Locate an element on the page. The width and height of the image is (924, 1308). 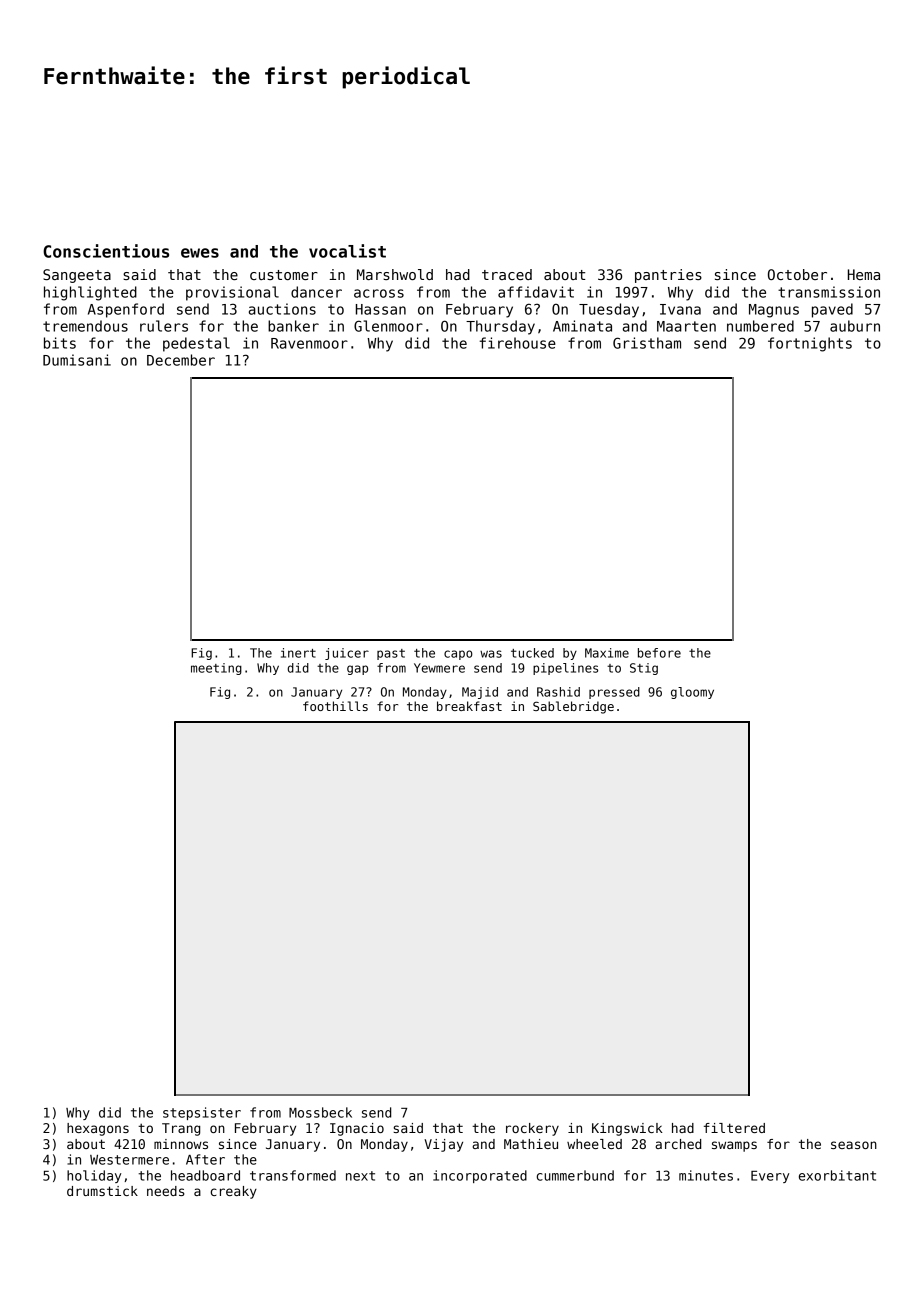
foothills is located at coordinates (335, 706).
